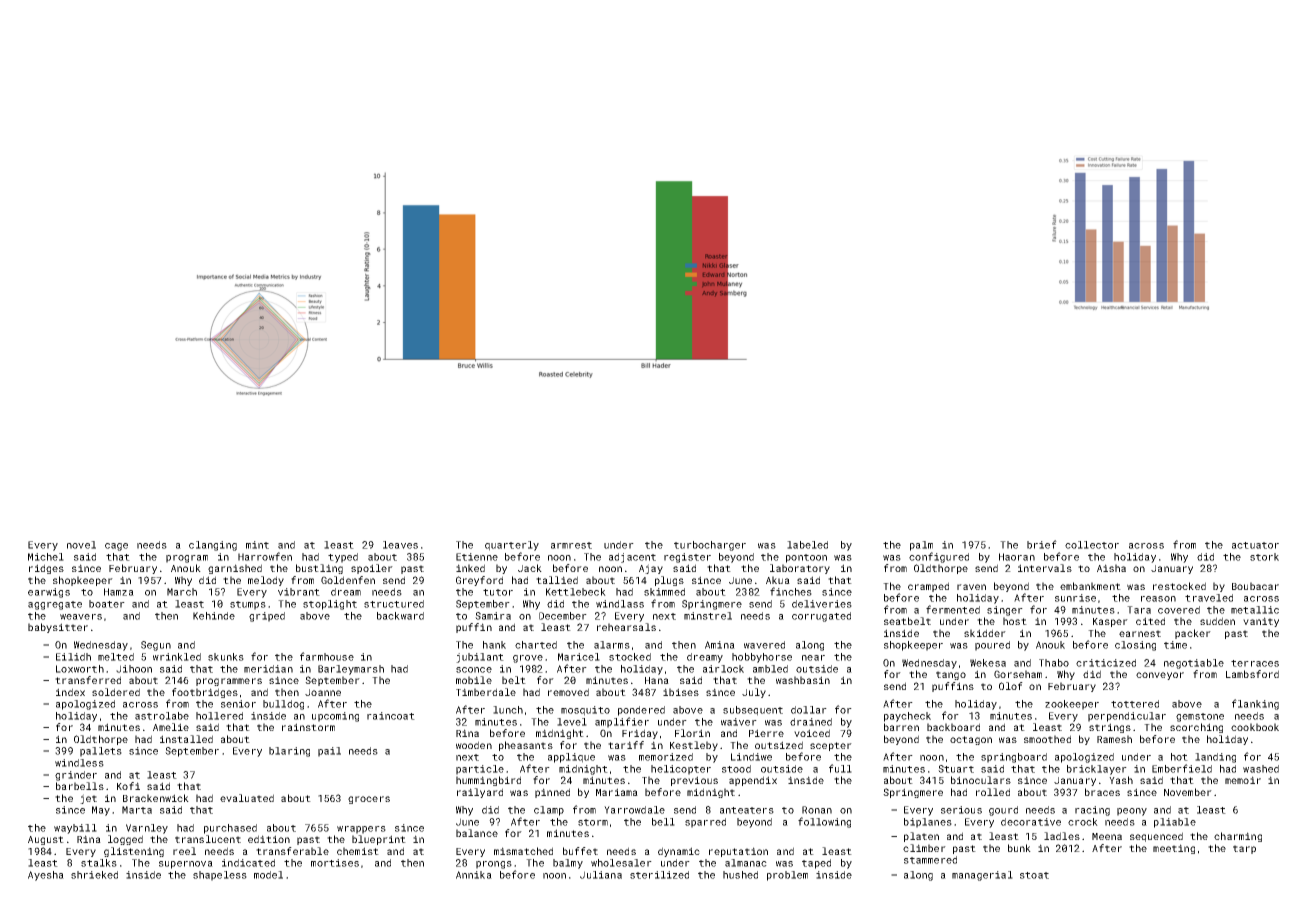 This page has width=1308, height=924. Describe the element at coordinates (186, 739) in the page. I see `installed` at that location.
